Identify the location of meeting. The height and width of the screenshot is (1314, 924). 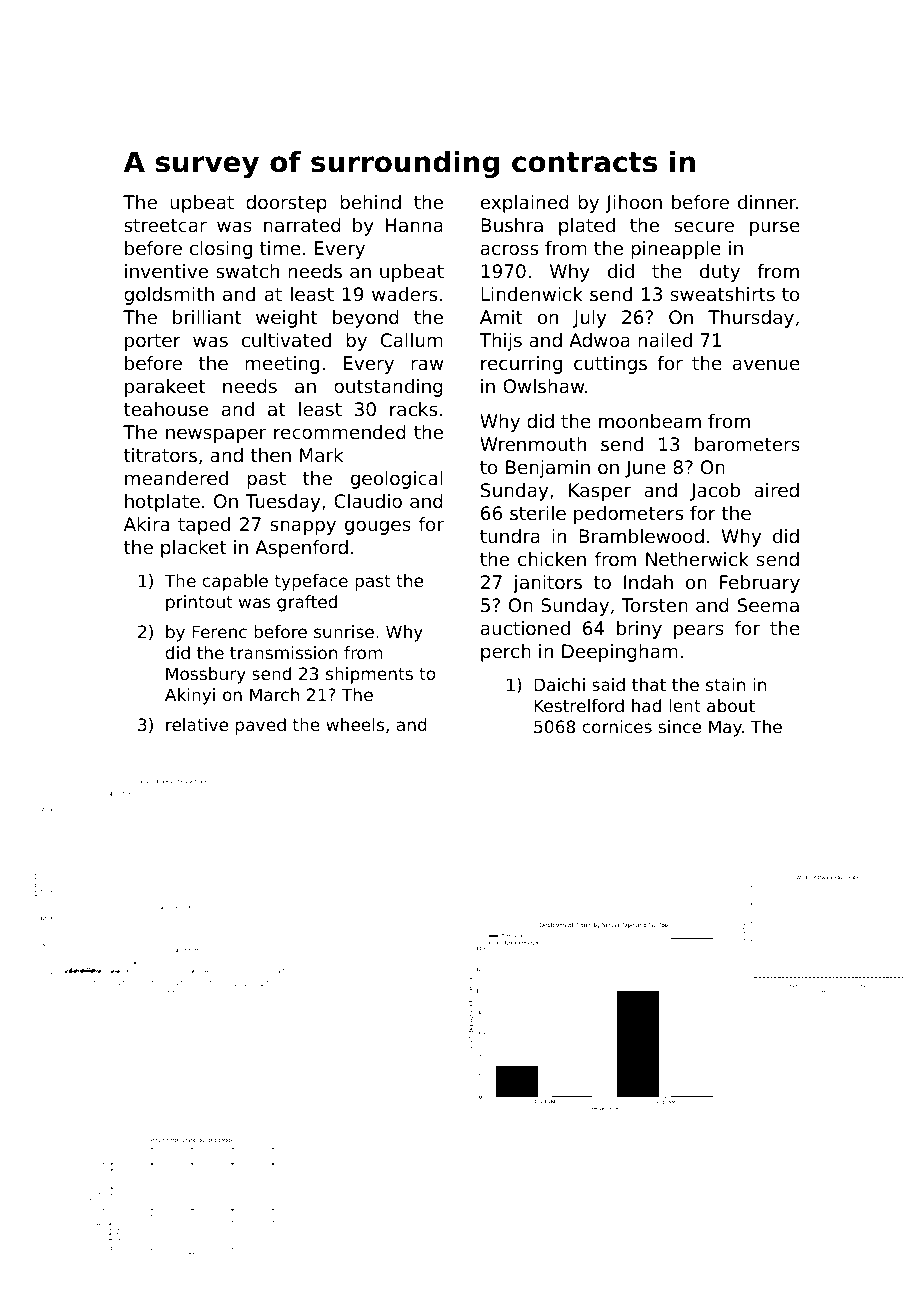
(282, 365).
